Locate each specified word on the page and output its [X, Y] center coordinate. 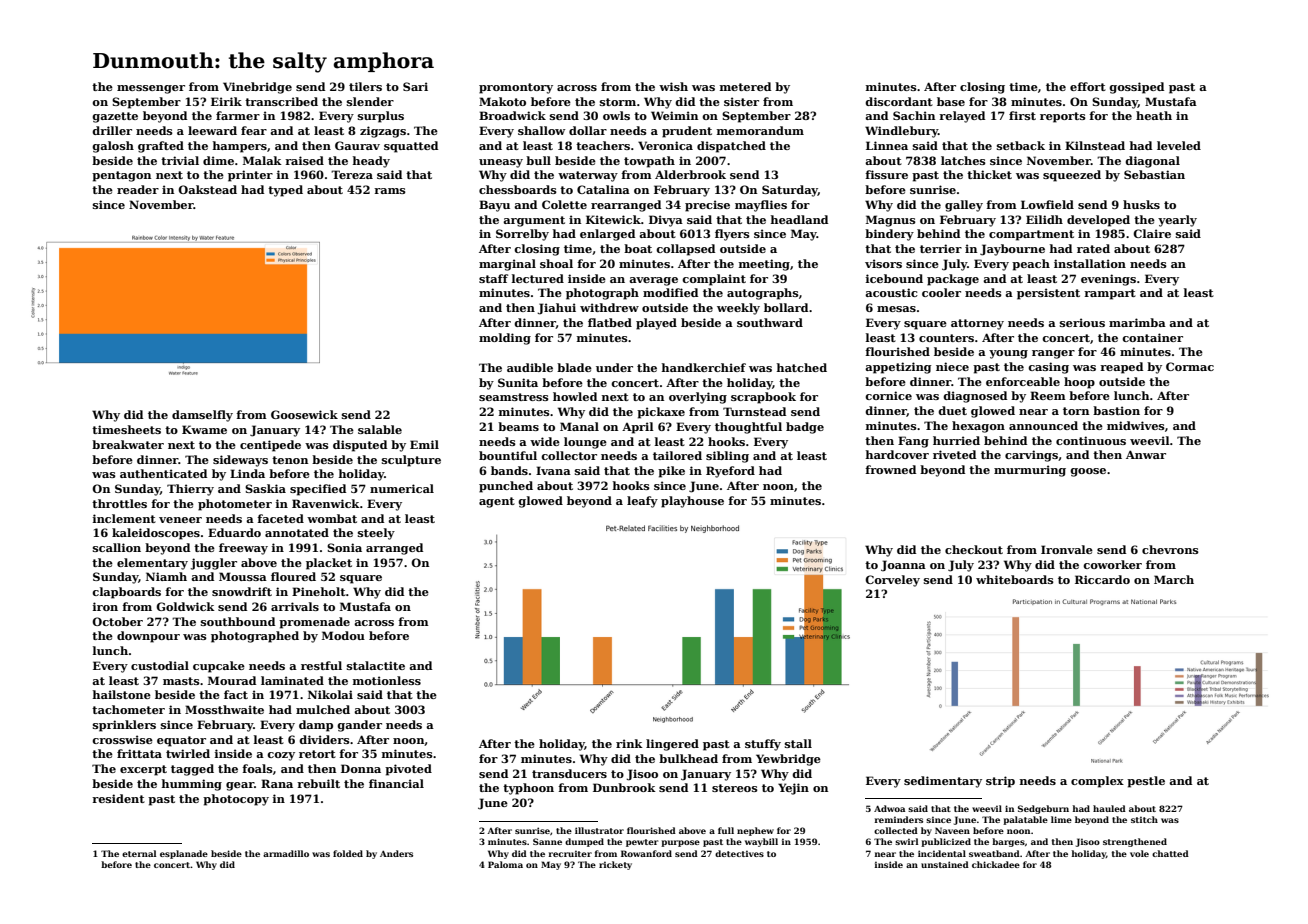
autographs [763, 294]
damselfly [202, 416]
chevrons [1170, 549]
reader [138, 189]
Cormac [1190, 366]
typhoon [528, 789]
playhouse [692, 502]
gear [240, 786]
